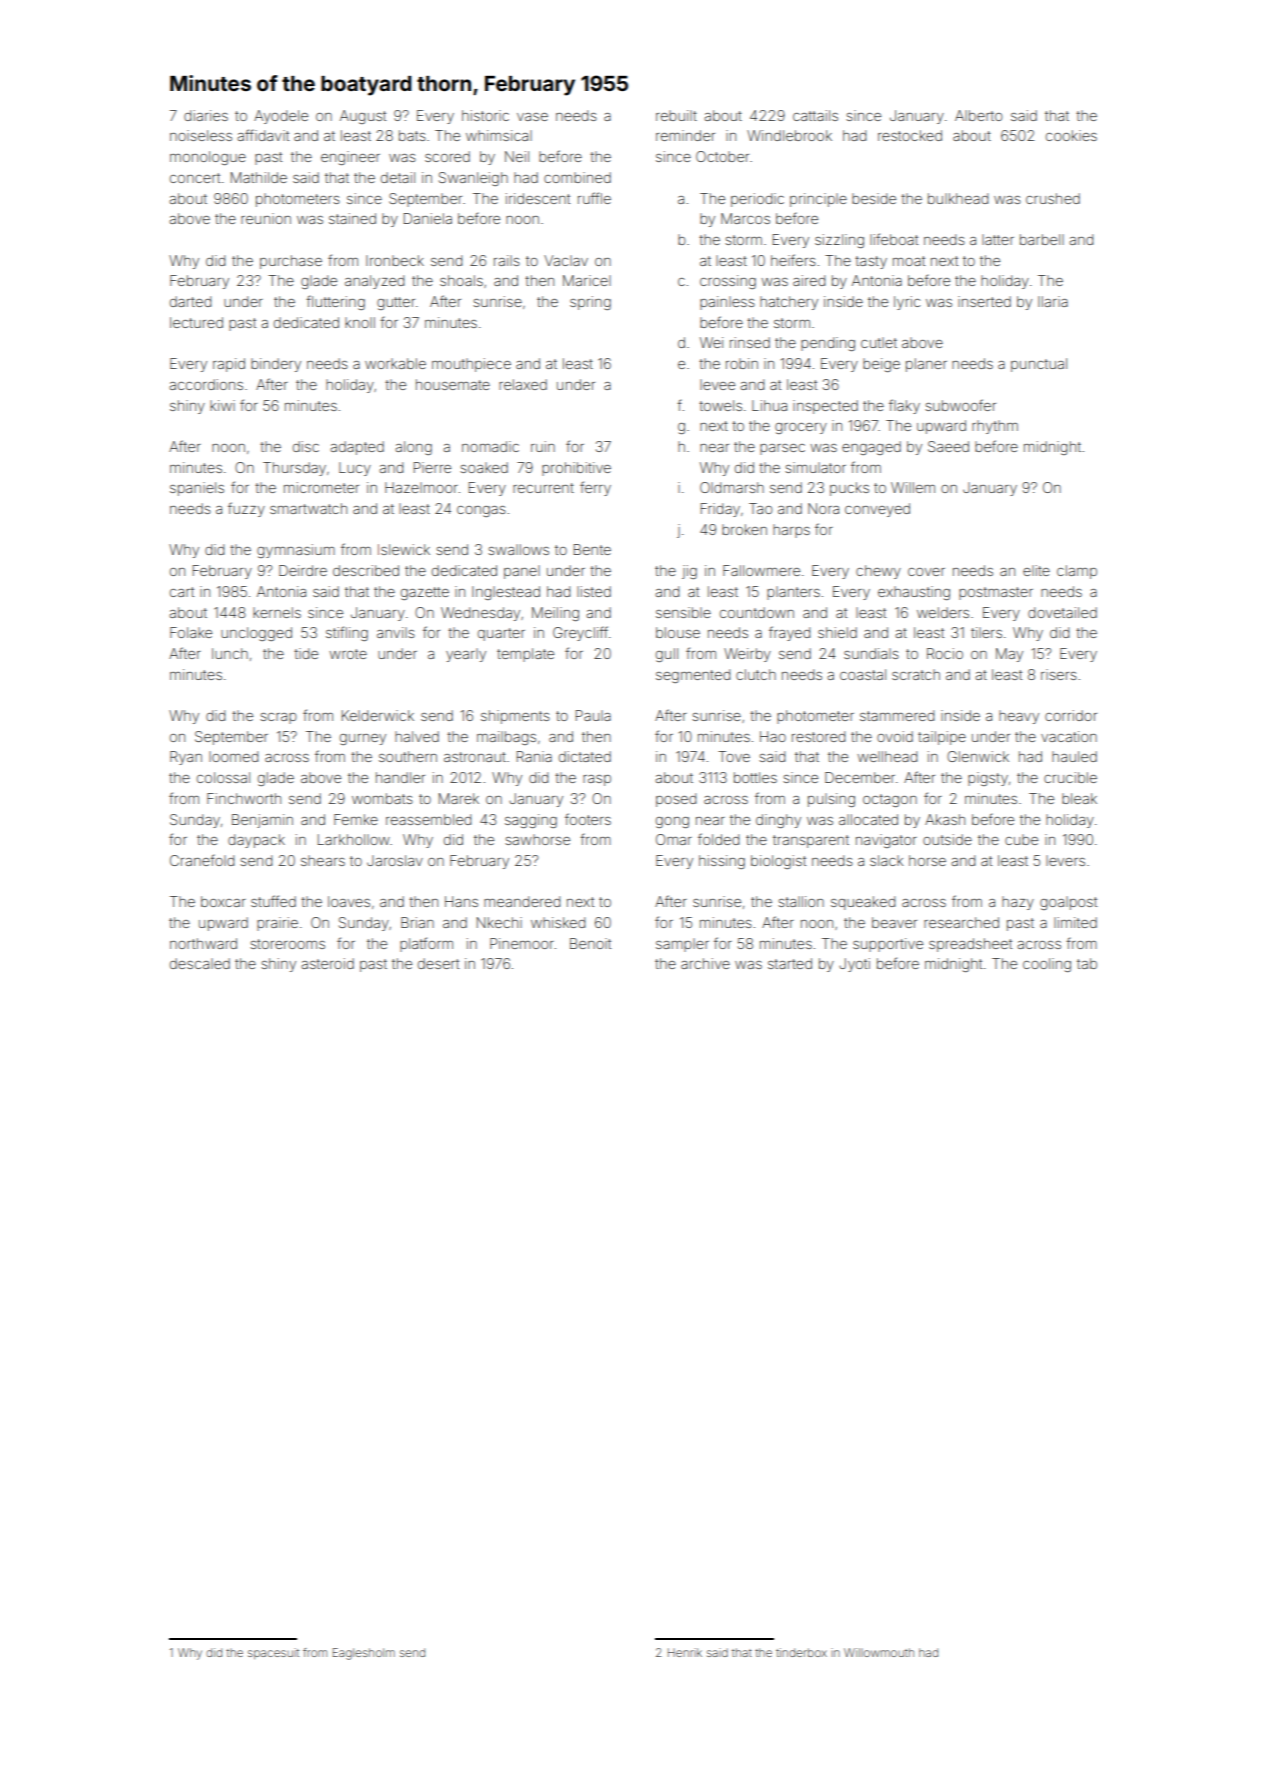 Image resolution: width=1267 pixels, height=1791 pixels. I want to click on spacesuit, so click(273, 1653).
